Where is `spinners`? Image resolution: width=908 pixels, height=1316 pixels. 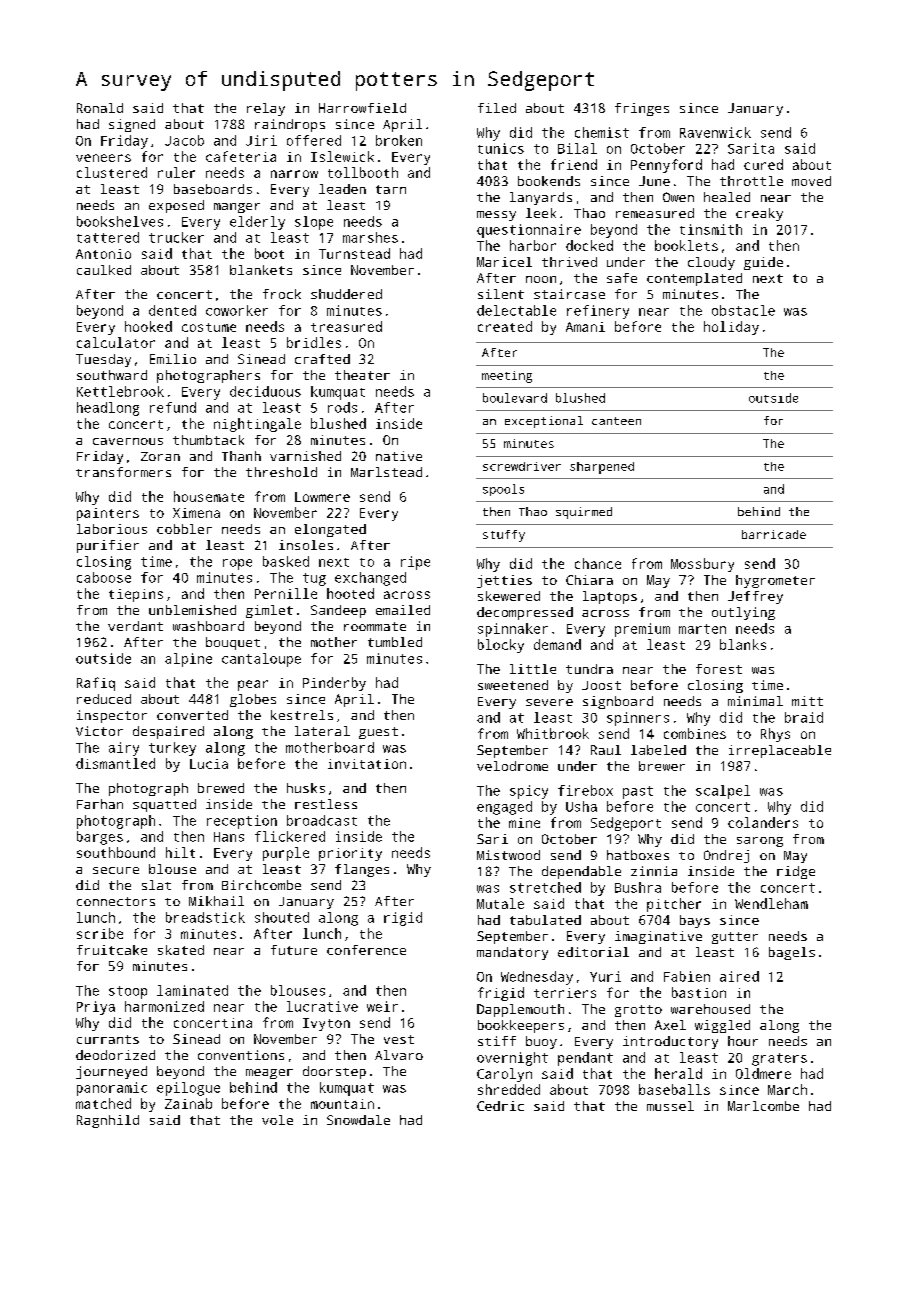
spinners is located at coordinates (638, 719).
